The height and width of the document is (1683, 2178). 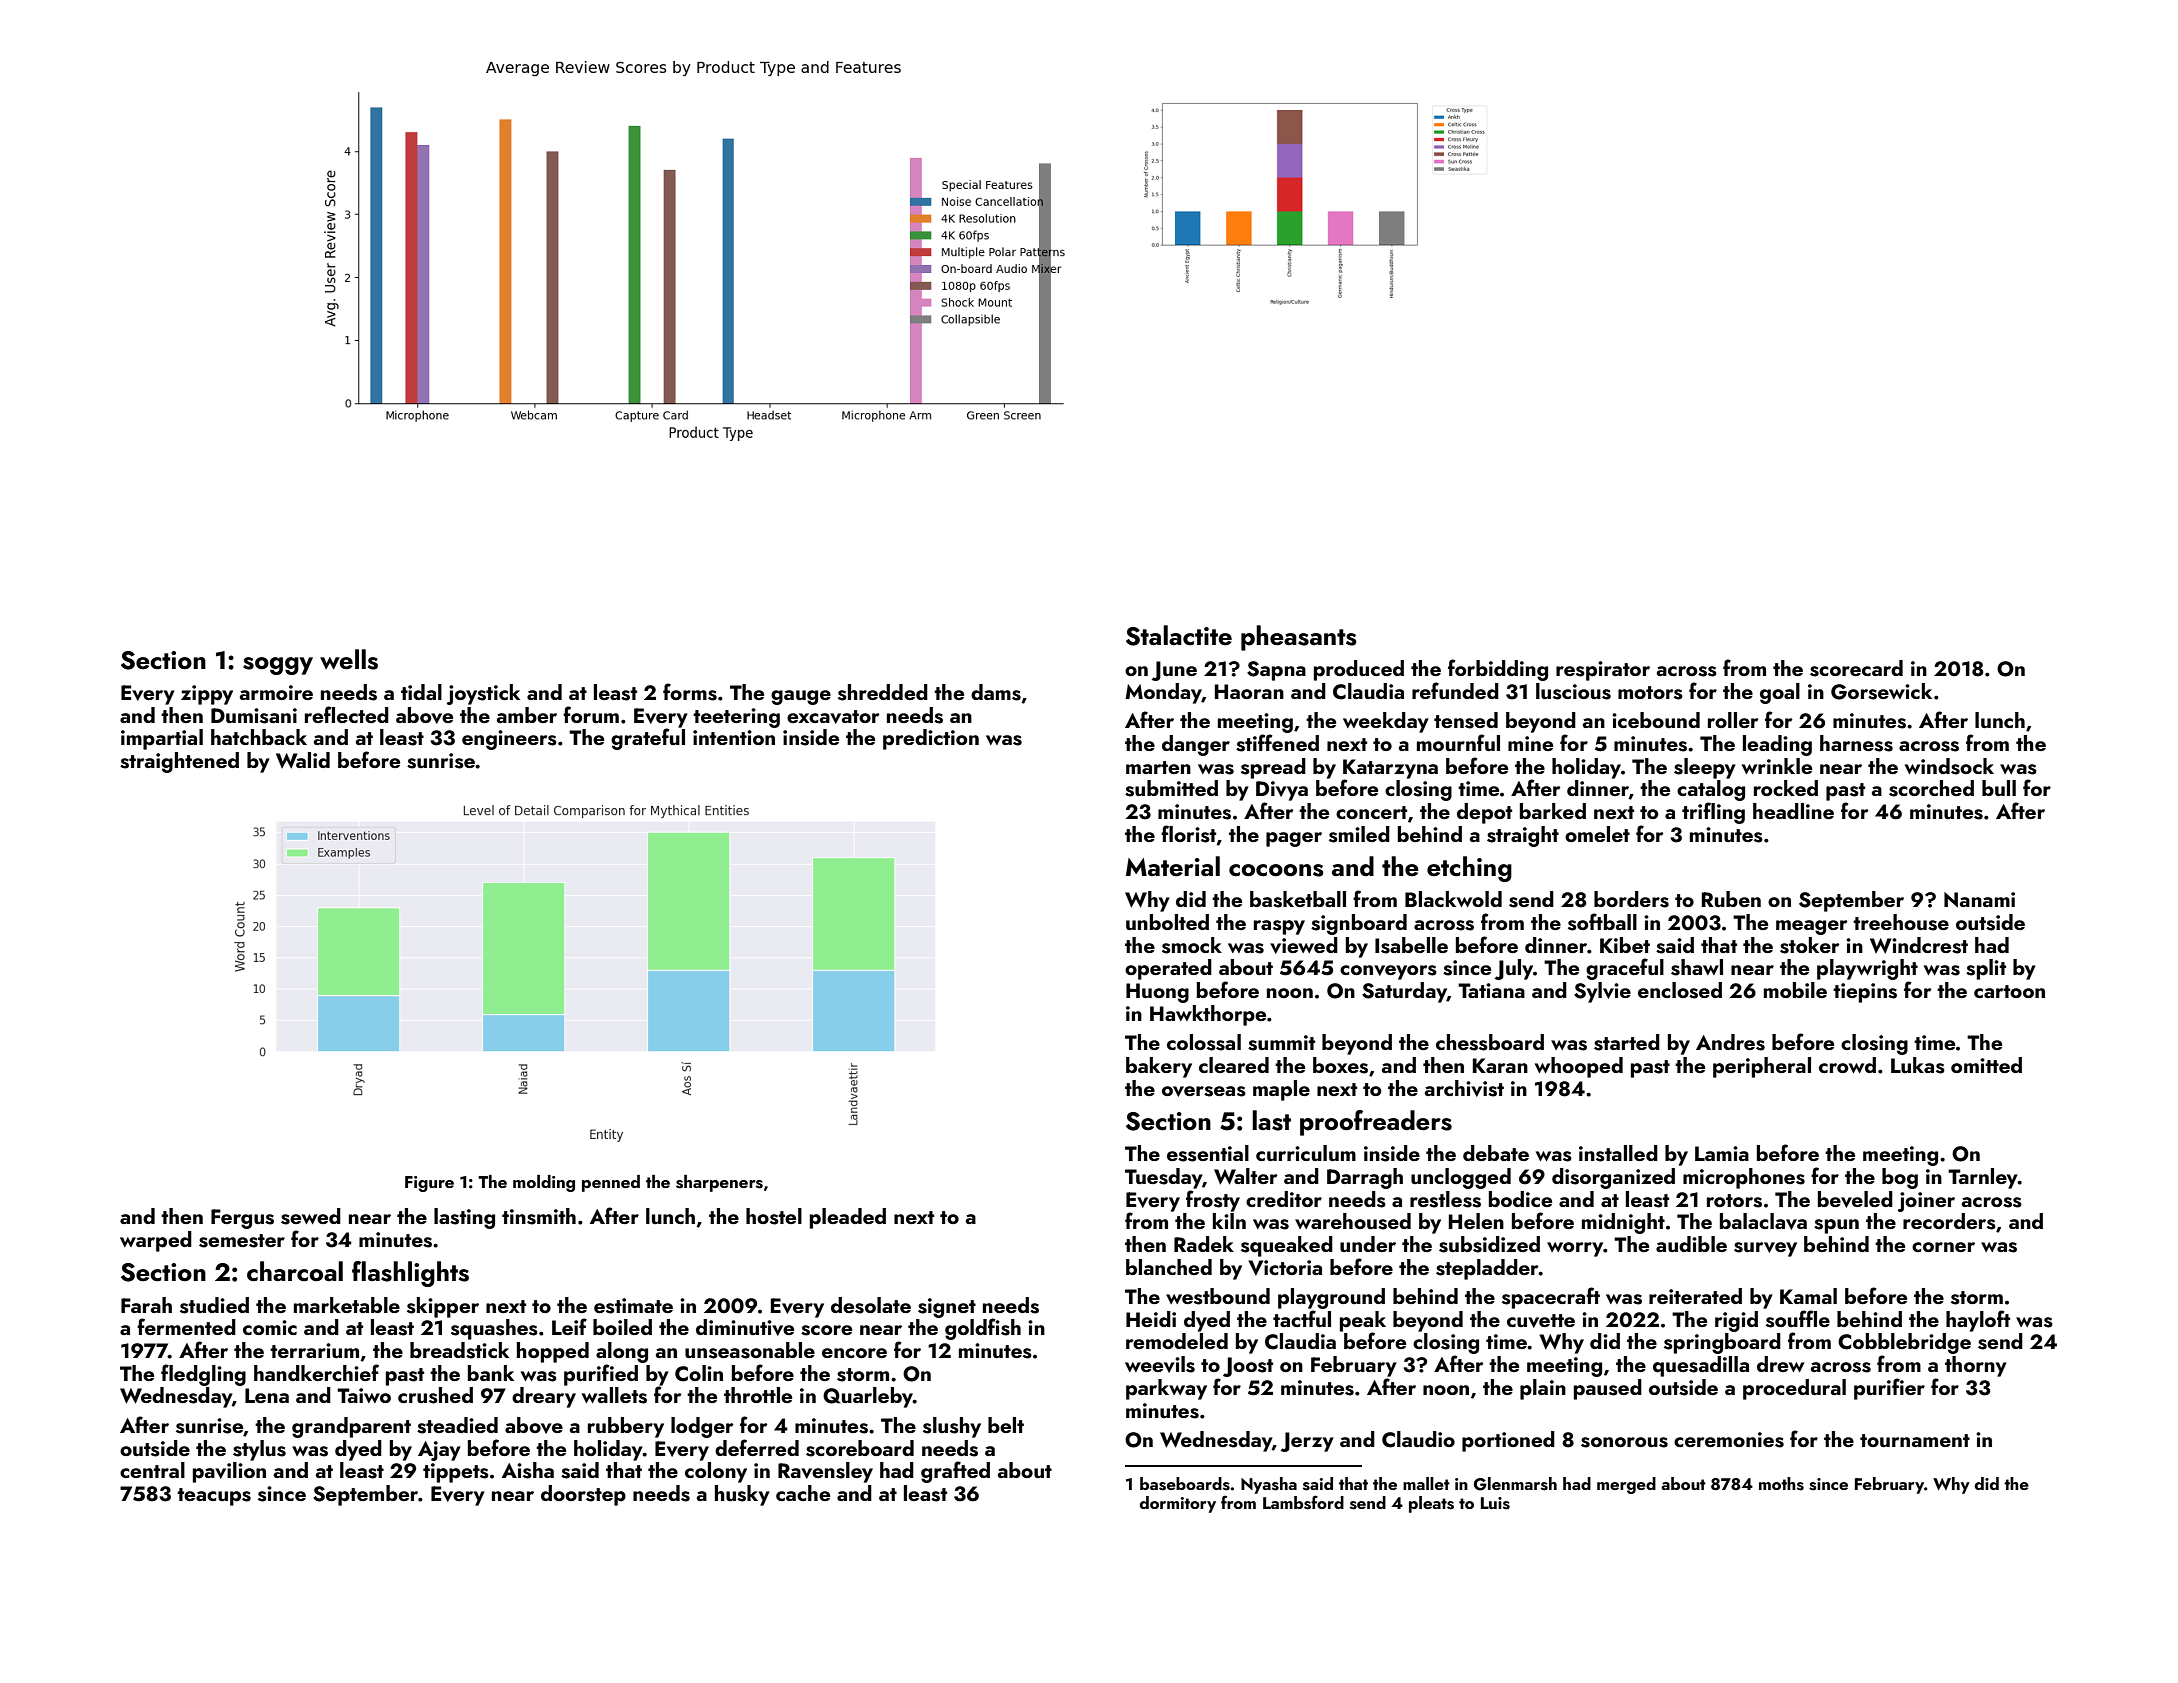 What do you see at coordinates (1608, 1389) in the document?
I see `paused` at bounding box center [1608, 1389].
